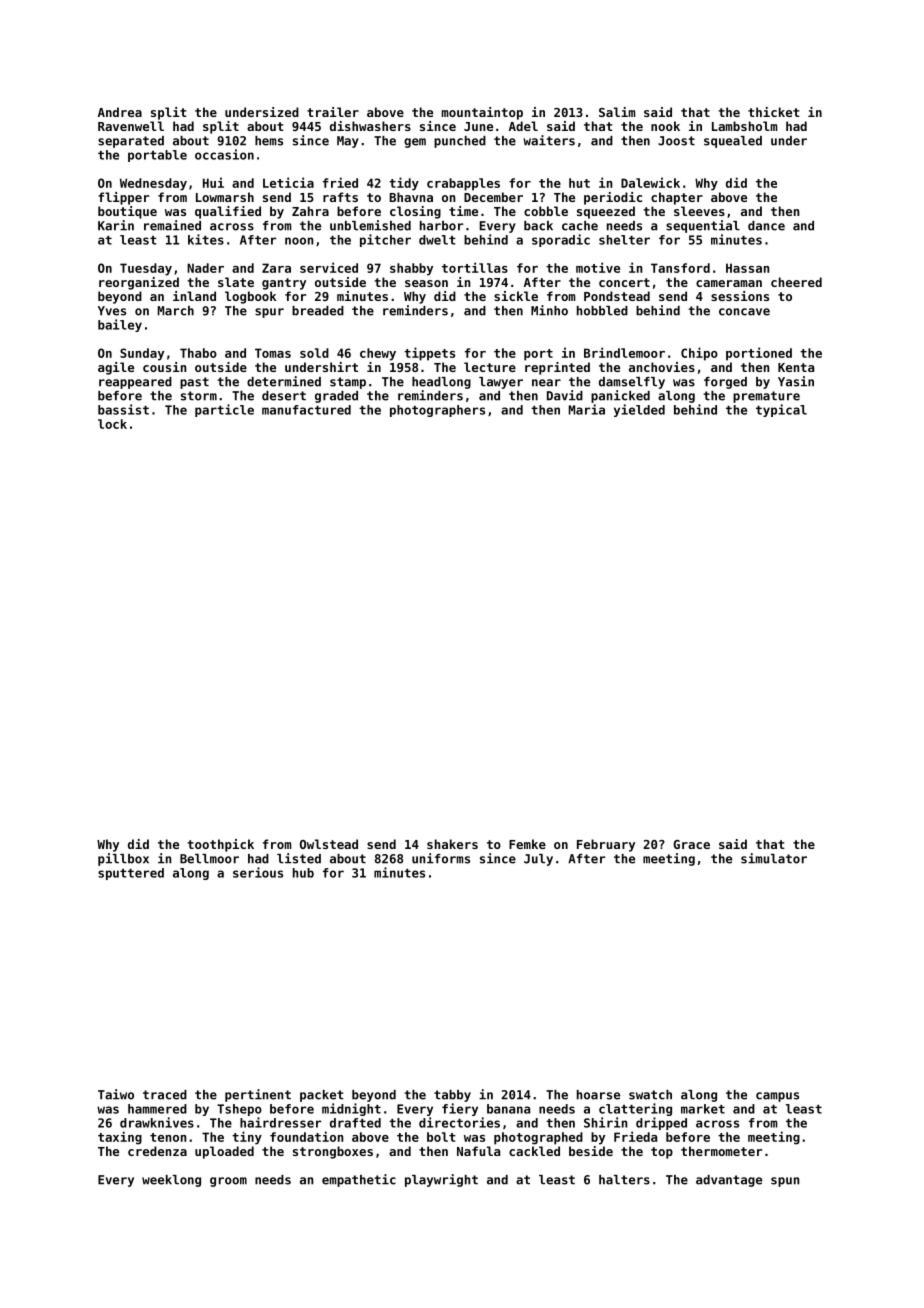 The width and height of the screenshot is (924, 1308). What do you see at coordinates (441, 858) in the screenshot?
I see `uniforms` at bounding box center [441, 858].
